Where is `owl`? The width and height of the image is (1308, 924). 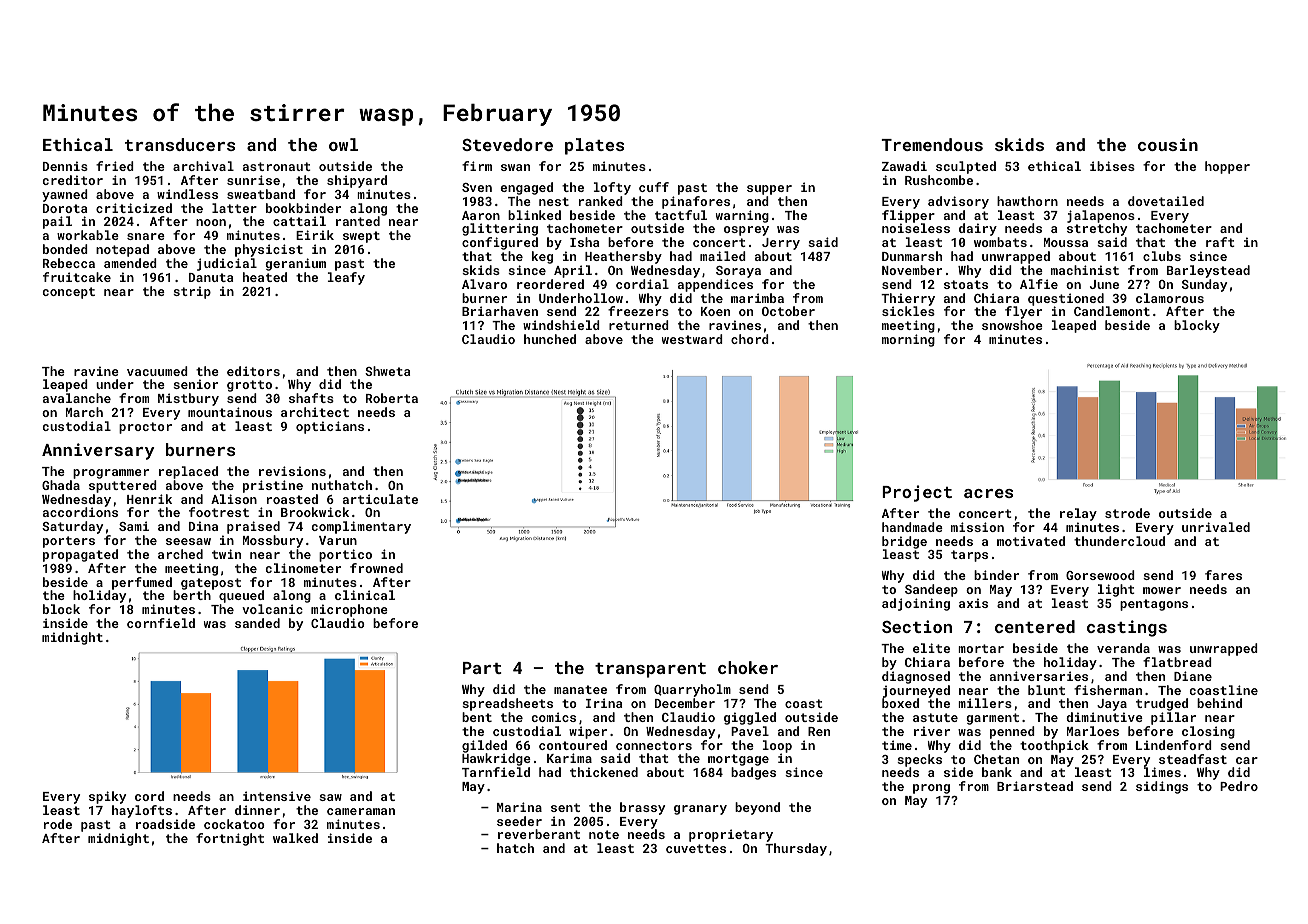
owl is located at coordinates (343, 144).
